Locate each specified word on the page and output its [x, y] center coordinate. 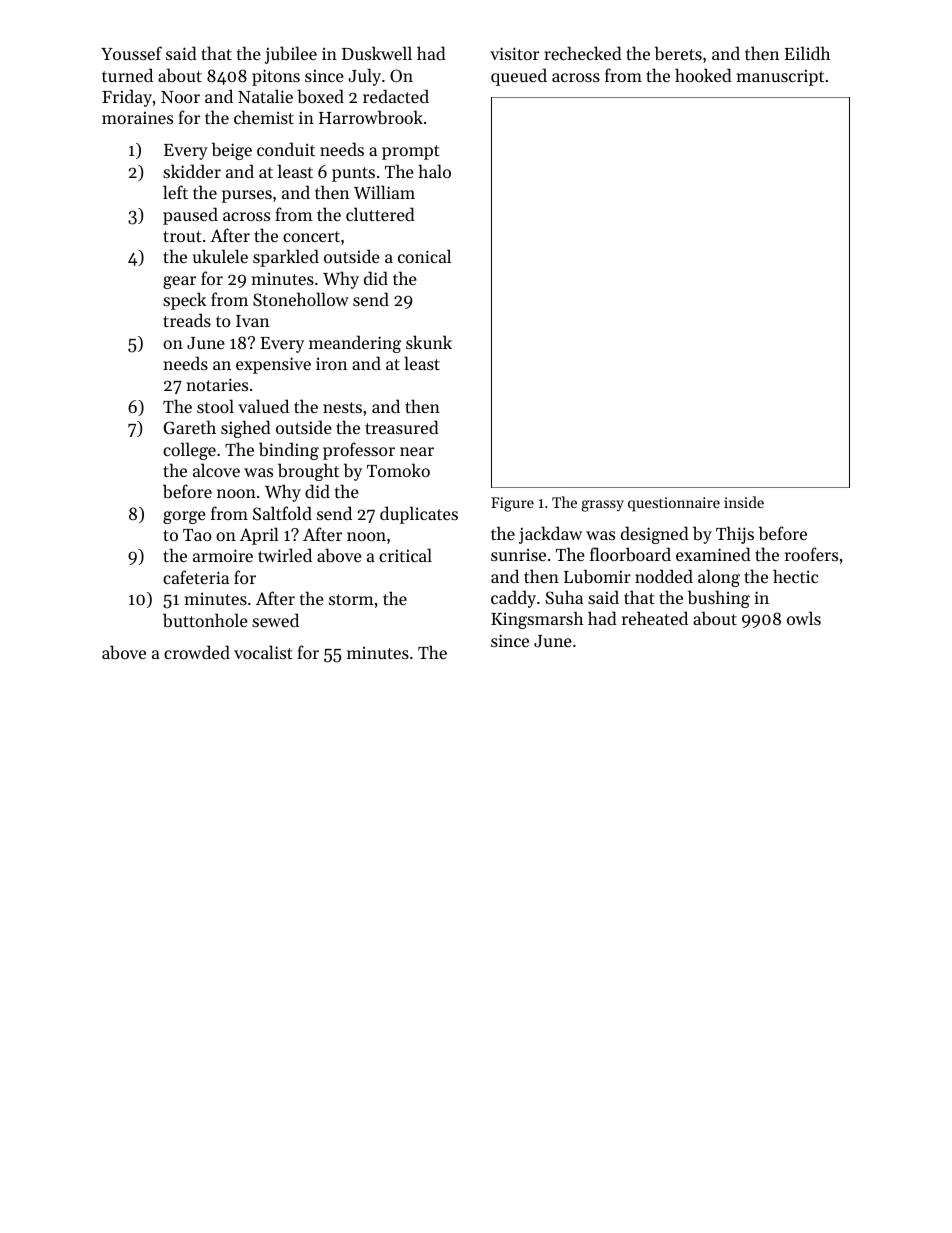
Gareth [190, 427]
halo [434, 171]
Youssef [131, 53]
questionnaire [674, 504]
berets [678, 53]
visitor [514, 53]
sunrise [518, 554]
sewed [275, 620]
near [417, 451]
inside [744, 502]
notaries [217, 384]
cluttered [380, 214]
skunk [429, 342]
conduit [286, 149]
